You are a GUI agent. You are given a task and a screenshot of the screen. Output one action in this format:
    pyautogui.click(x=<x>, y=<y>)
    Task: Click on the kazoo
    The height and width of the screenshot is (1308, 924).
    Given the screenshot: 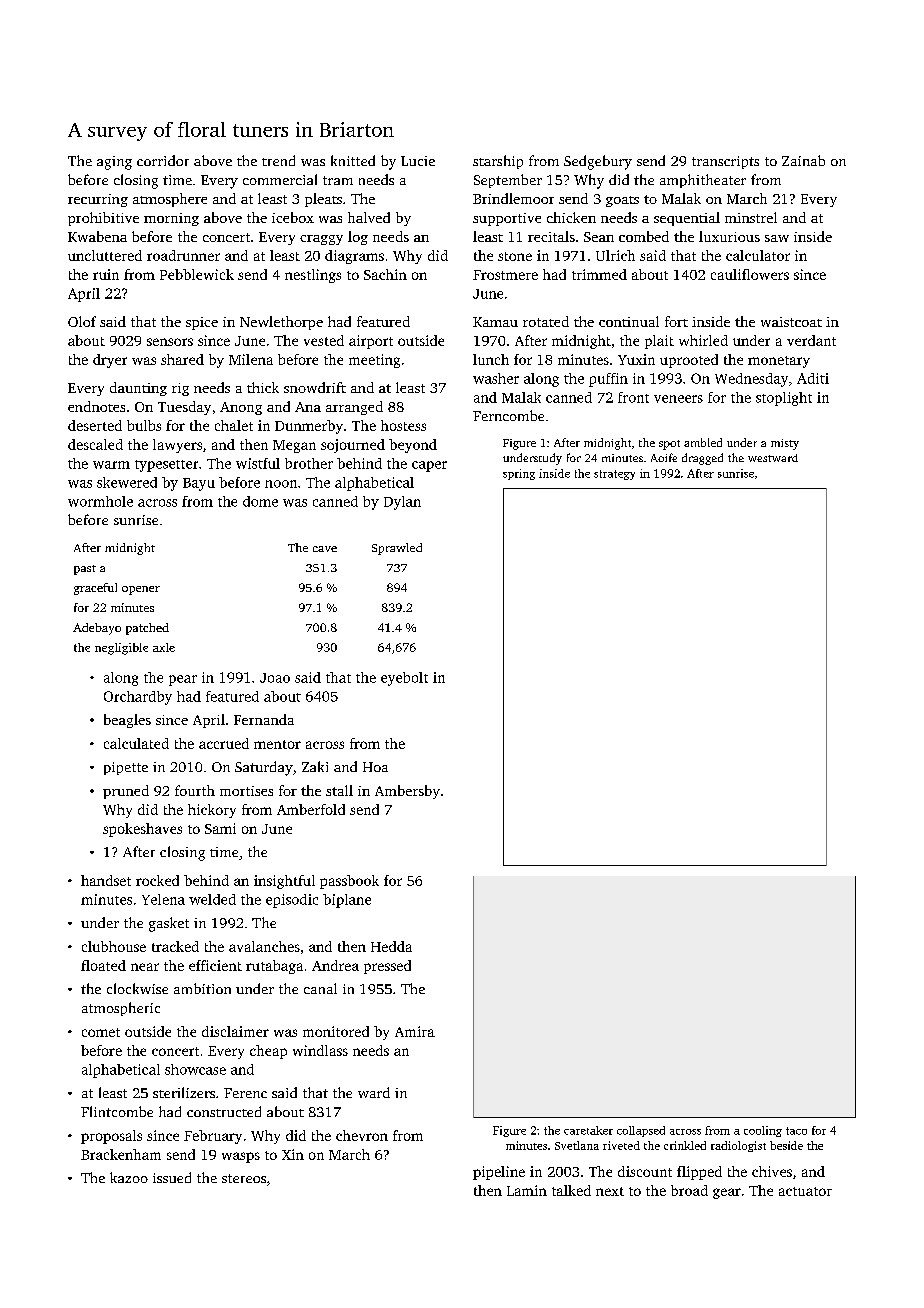 What is the action you would take?
    pyautogui.click(x=129, y=1177)
